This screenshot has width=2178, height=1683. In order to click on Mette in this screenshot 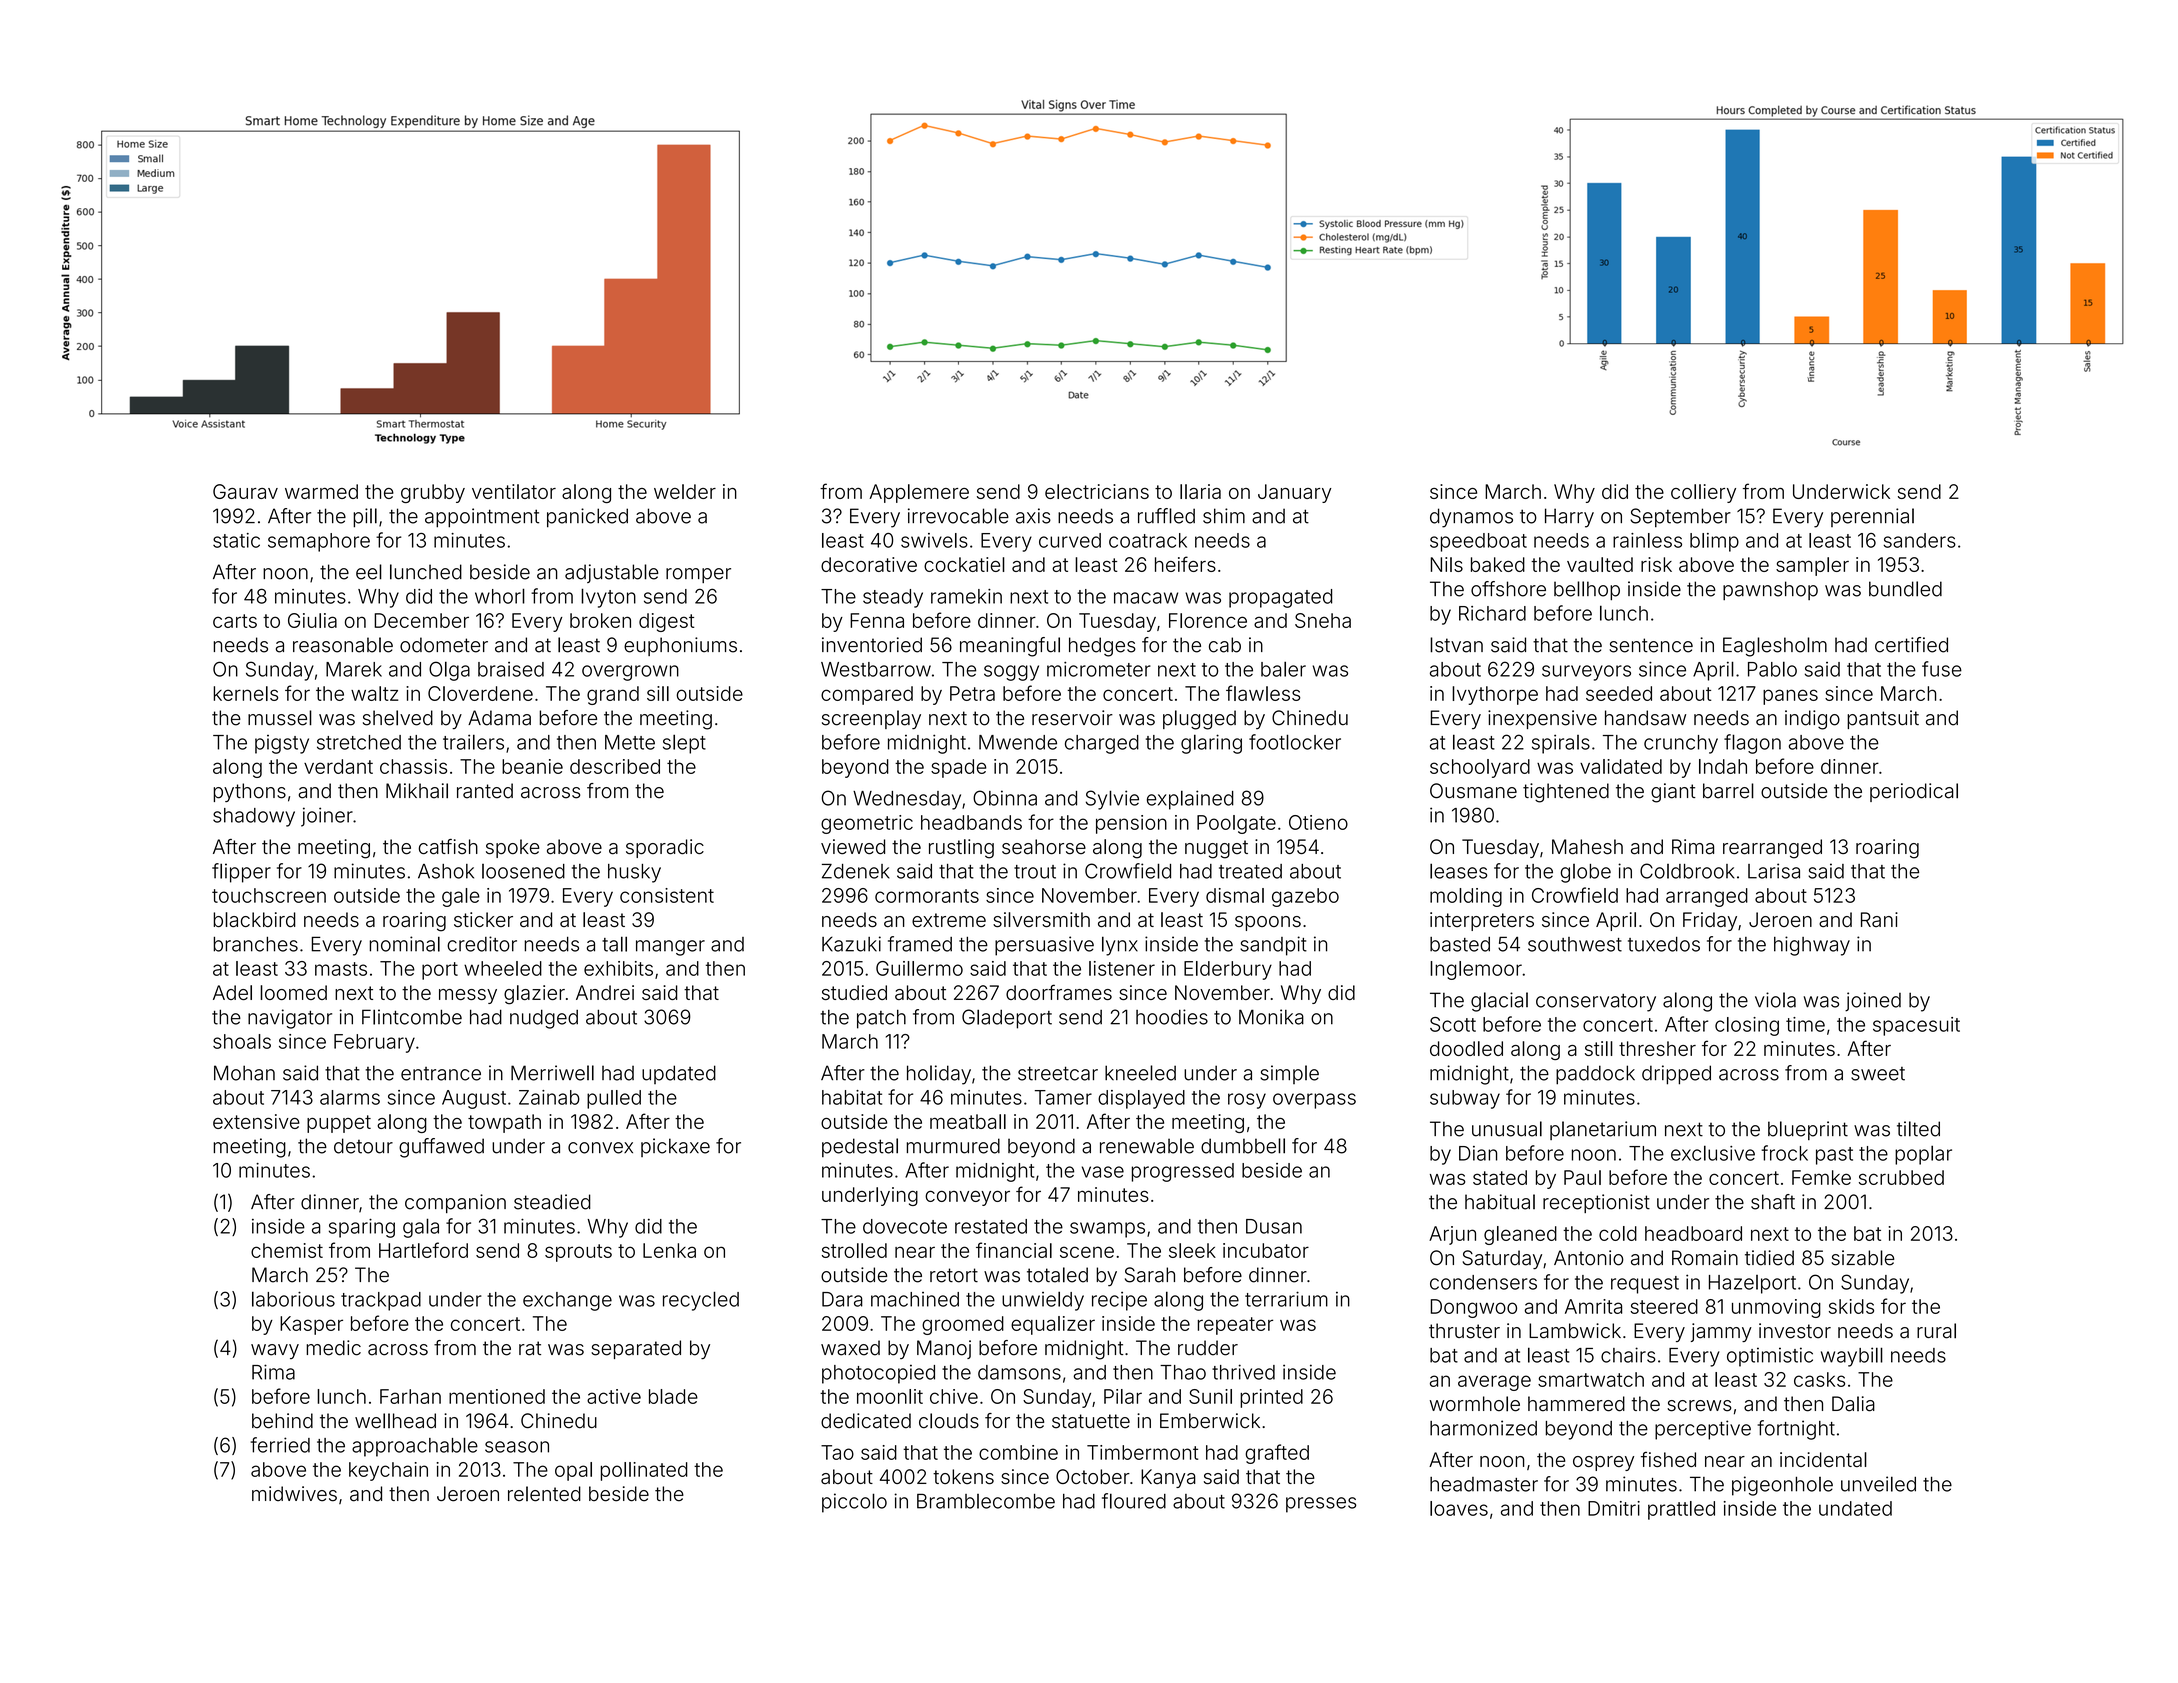, I will do `click(630, 742)`.
